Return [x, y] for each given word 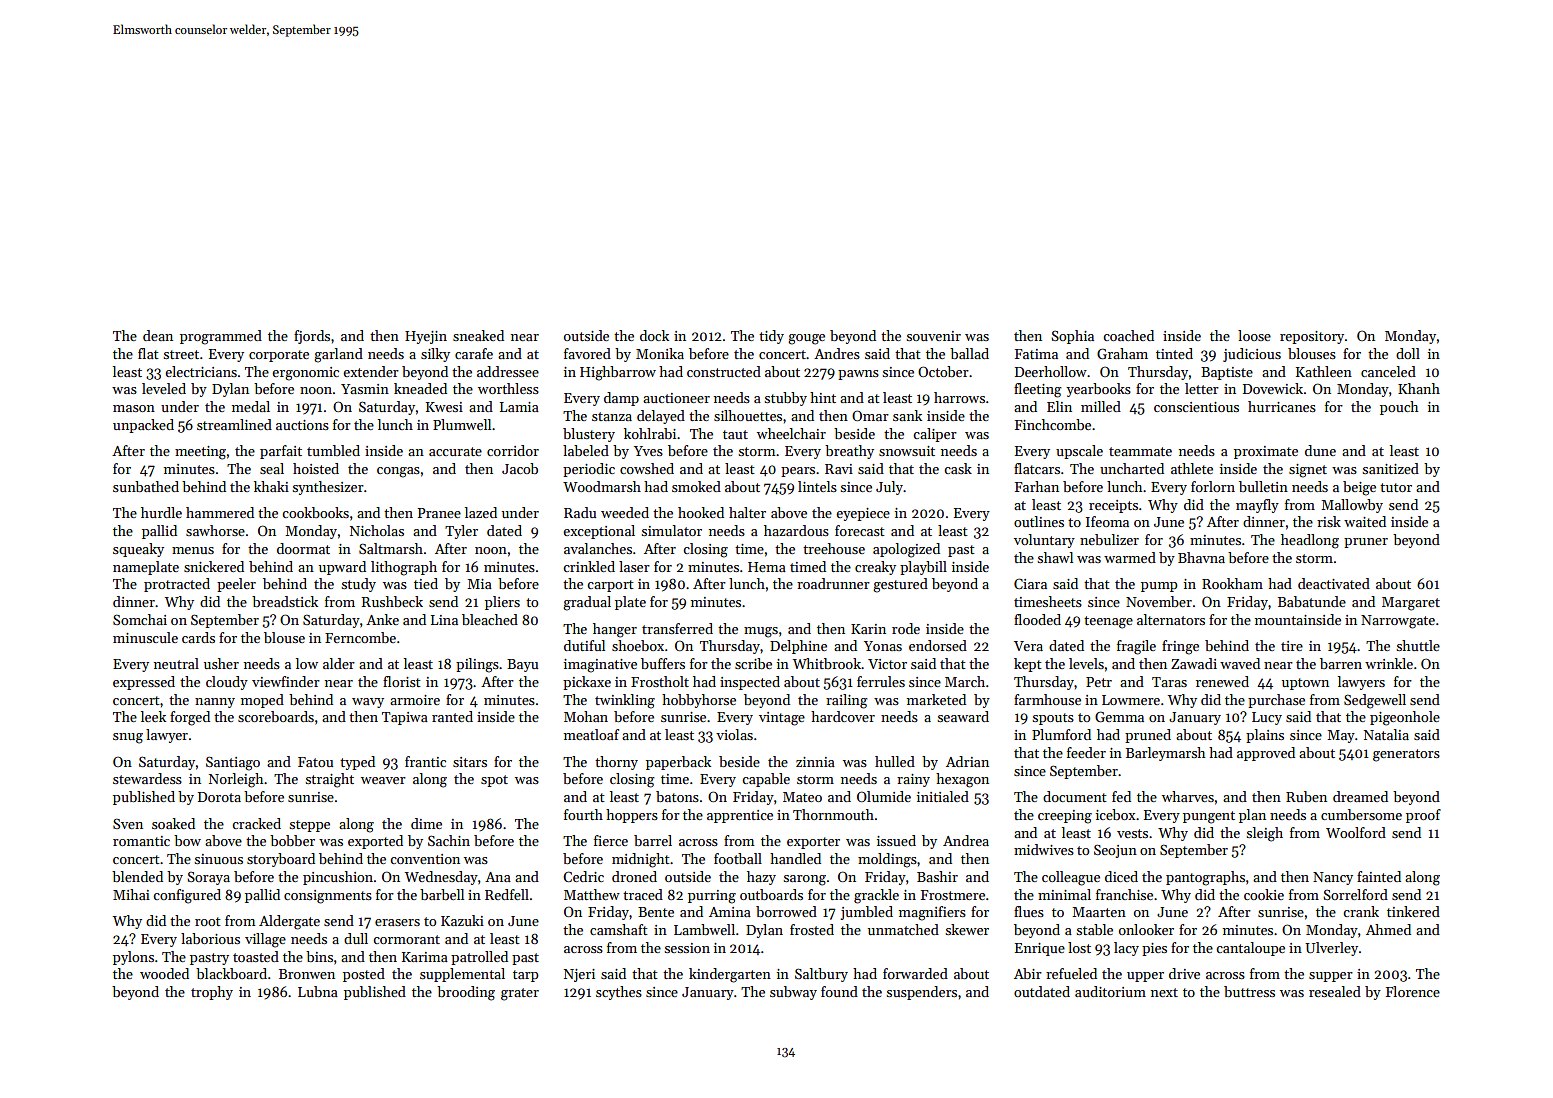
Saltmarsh [391, 548]
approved [1266, 754]
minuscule [145, 637]
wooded [164, 973]
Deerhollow [1051, 371]
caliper [935, 435]
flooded [1037, 619]
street [181, 354]
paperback [678, 763]
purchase [1276, 701]
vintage [782, 719]
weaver [383, 780]
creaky [875, 568]
